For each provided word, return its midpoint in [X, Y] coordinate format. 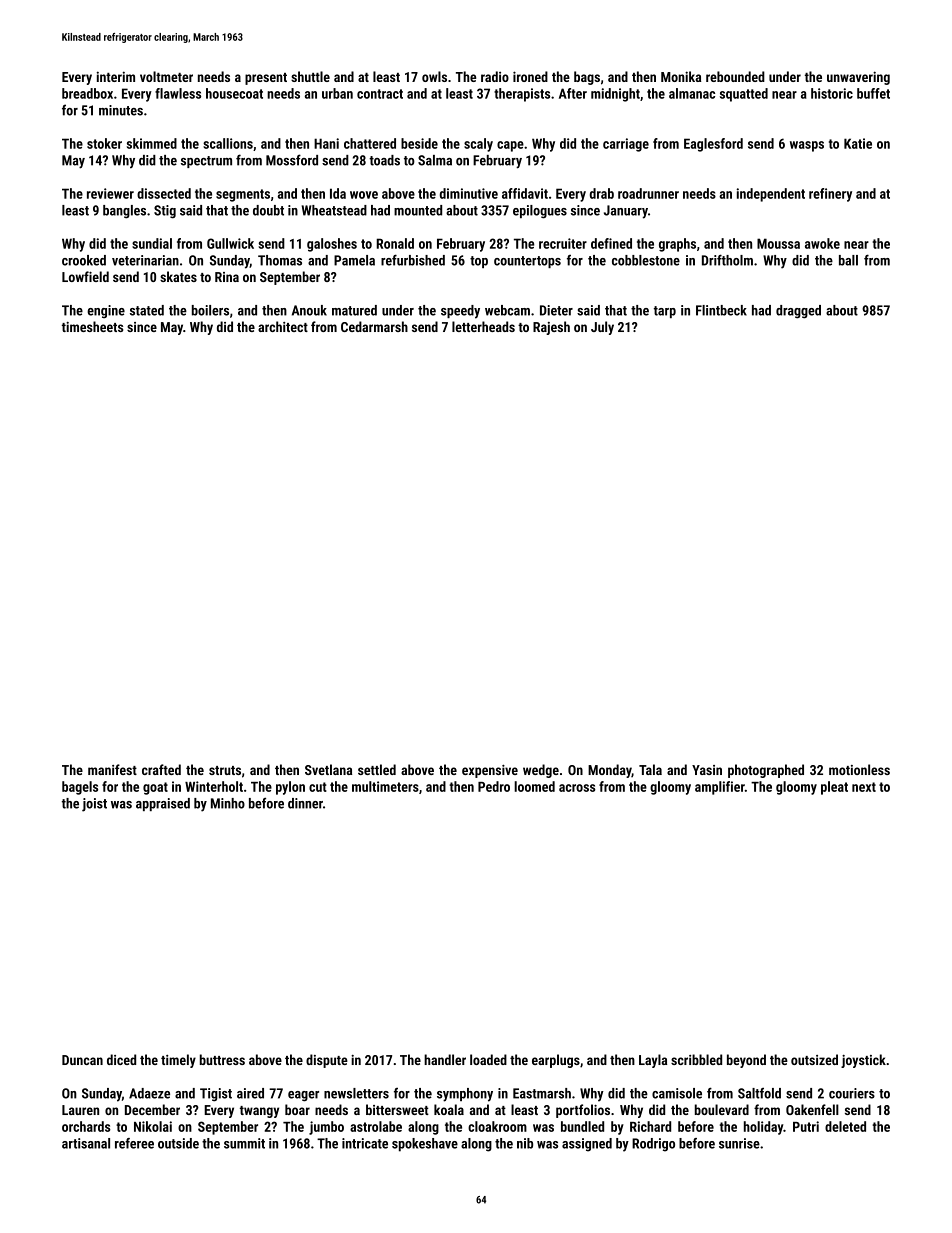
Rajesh [551, 328]
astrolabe [376, 1126]
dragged [798, 312]
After [573, 93]
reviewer [110, 193]
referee [134, 1143]
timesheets [92, 326]
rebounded [735, 76]
